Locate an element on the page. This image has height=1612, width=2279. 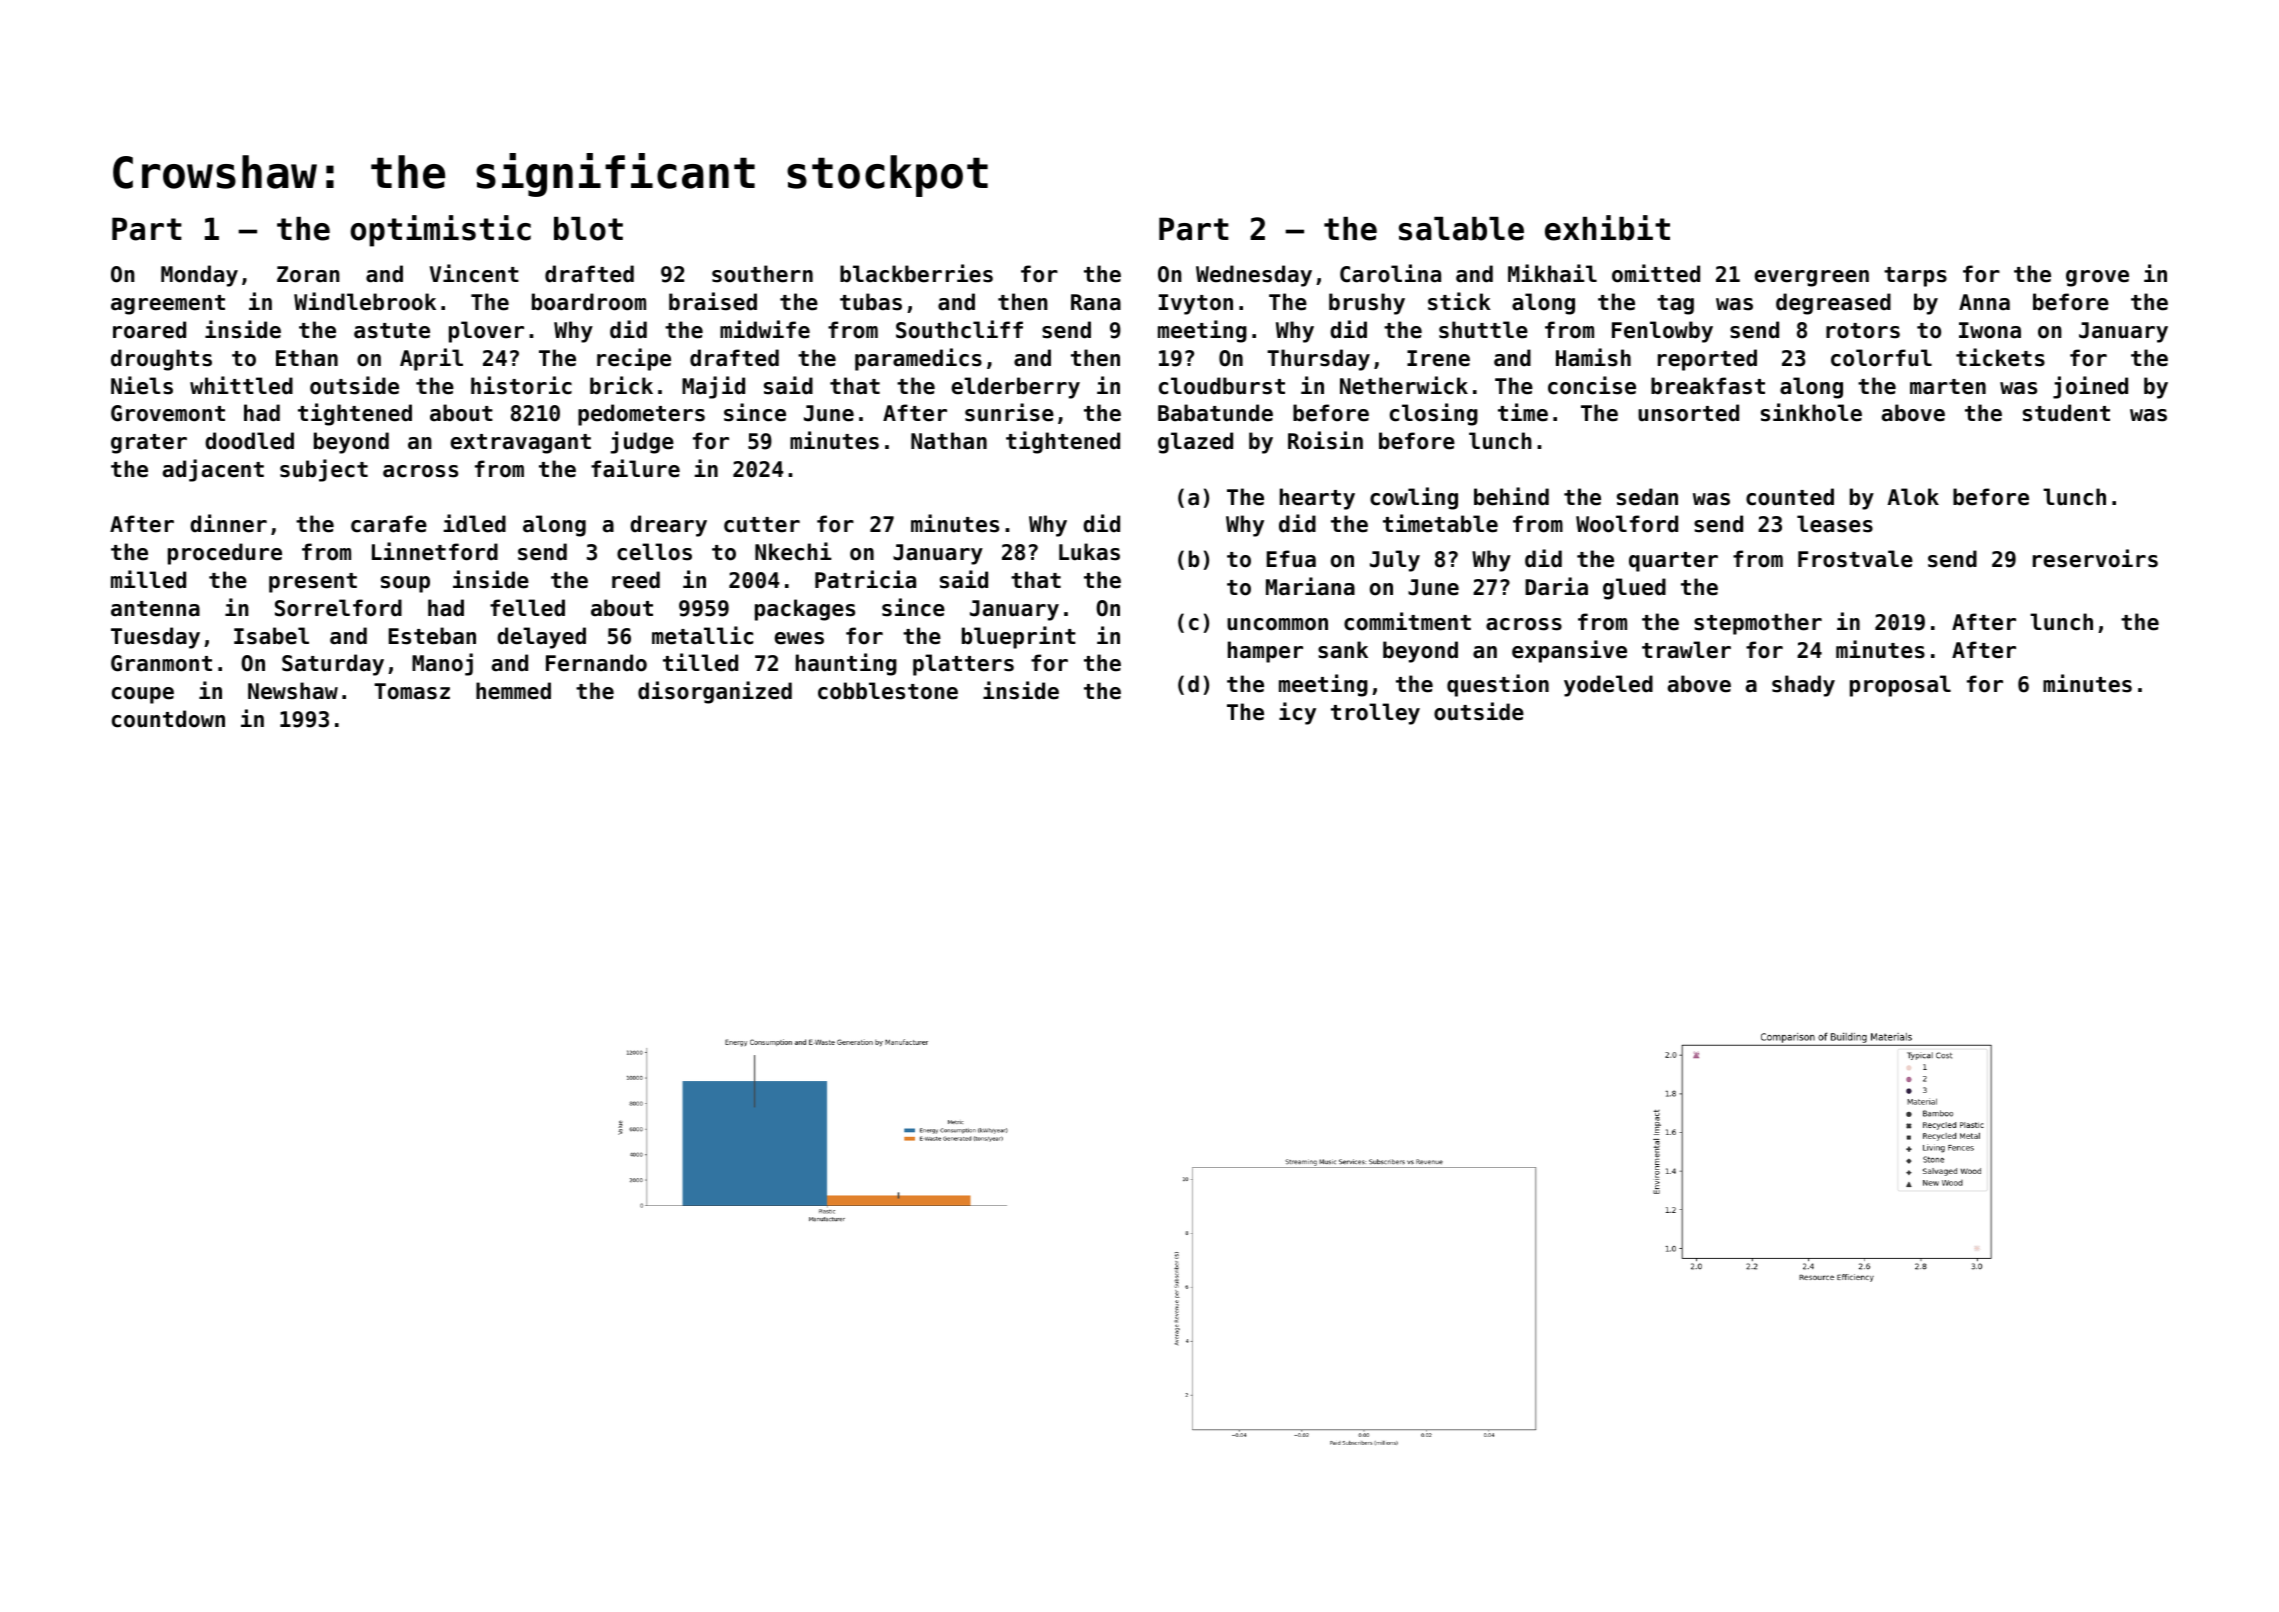
omitted is located at coordinates (1656, 273).
